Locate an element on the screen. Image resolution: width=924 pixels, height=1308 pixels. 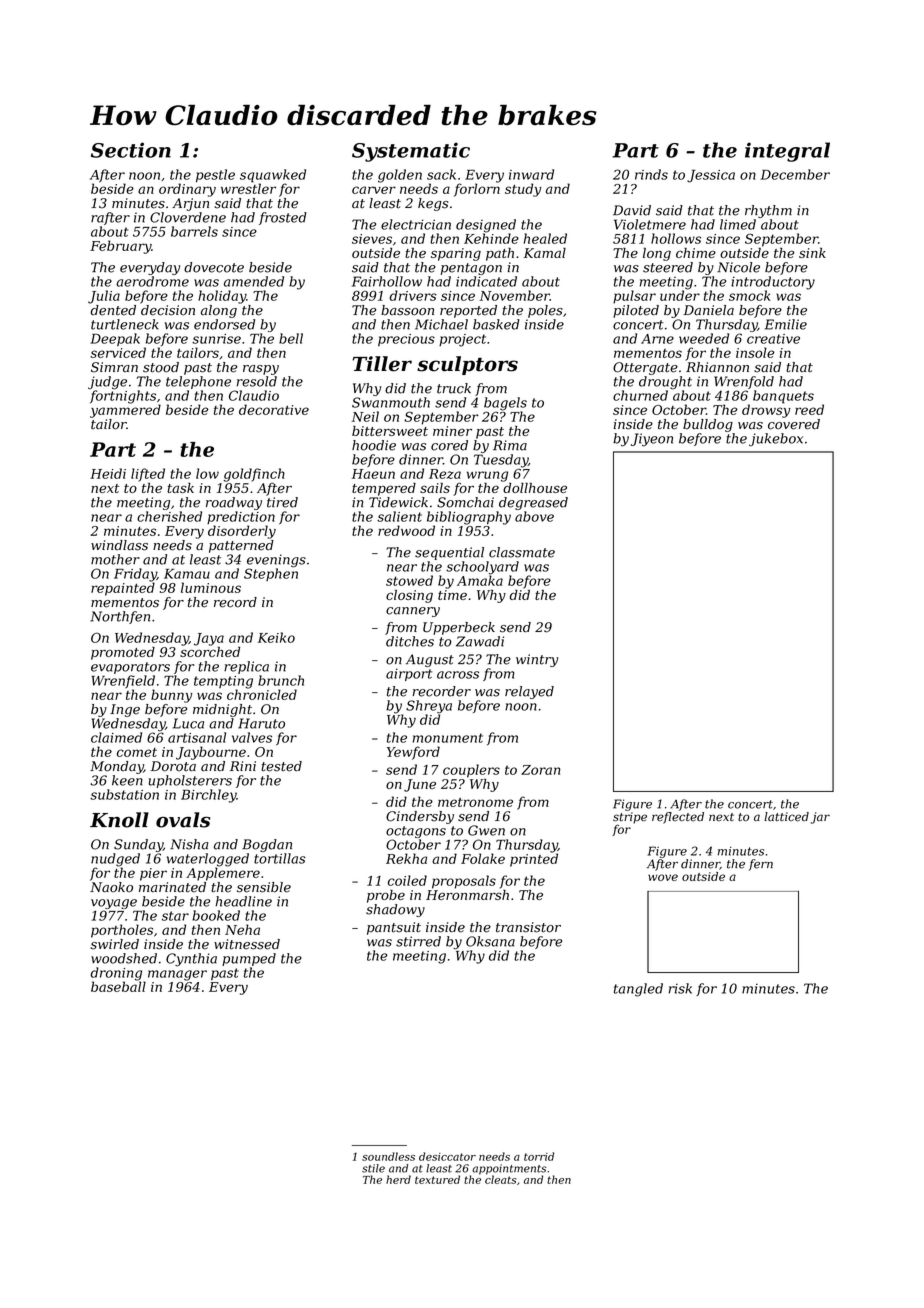
Rekha is located at coordinates (406, 858).
